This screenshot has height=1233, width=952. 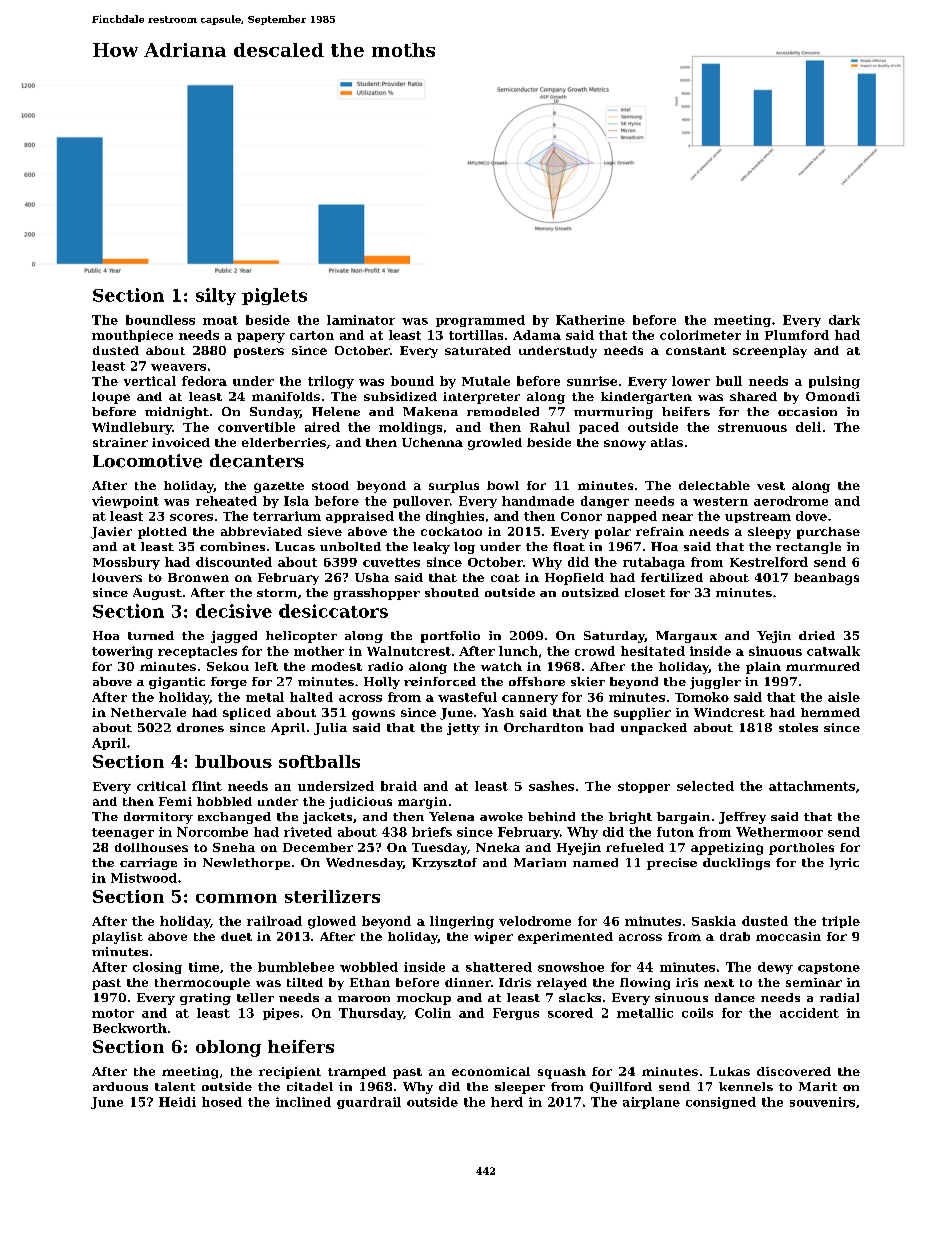 I want to click on cockatoo, so click(x=451, y=531).
